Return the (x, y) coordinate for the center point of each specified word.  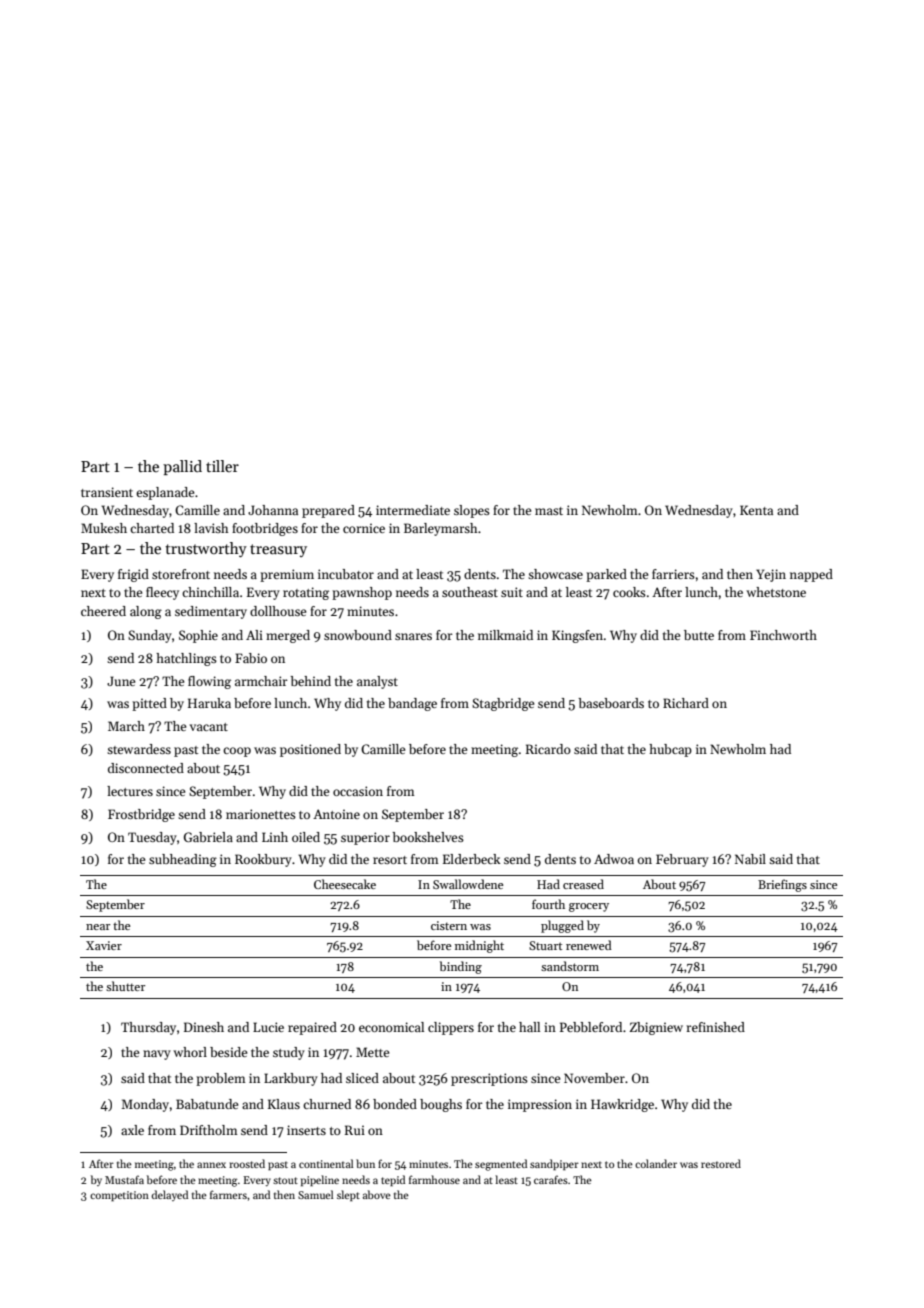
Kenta (756, 510)
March (126, 726)
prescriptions (489, 1079)
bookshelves (428, 837)
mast (549, 511)
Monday (145, 1105)
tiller (222, 466)
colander (656, 1163)
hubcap (670, 750)
